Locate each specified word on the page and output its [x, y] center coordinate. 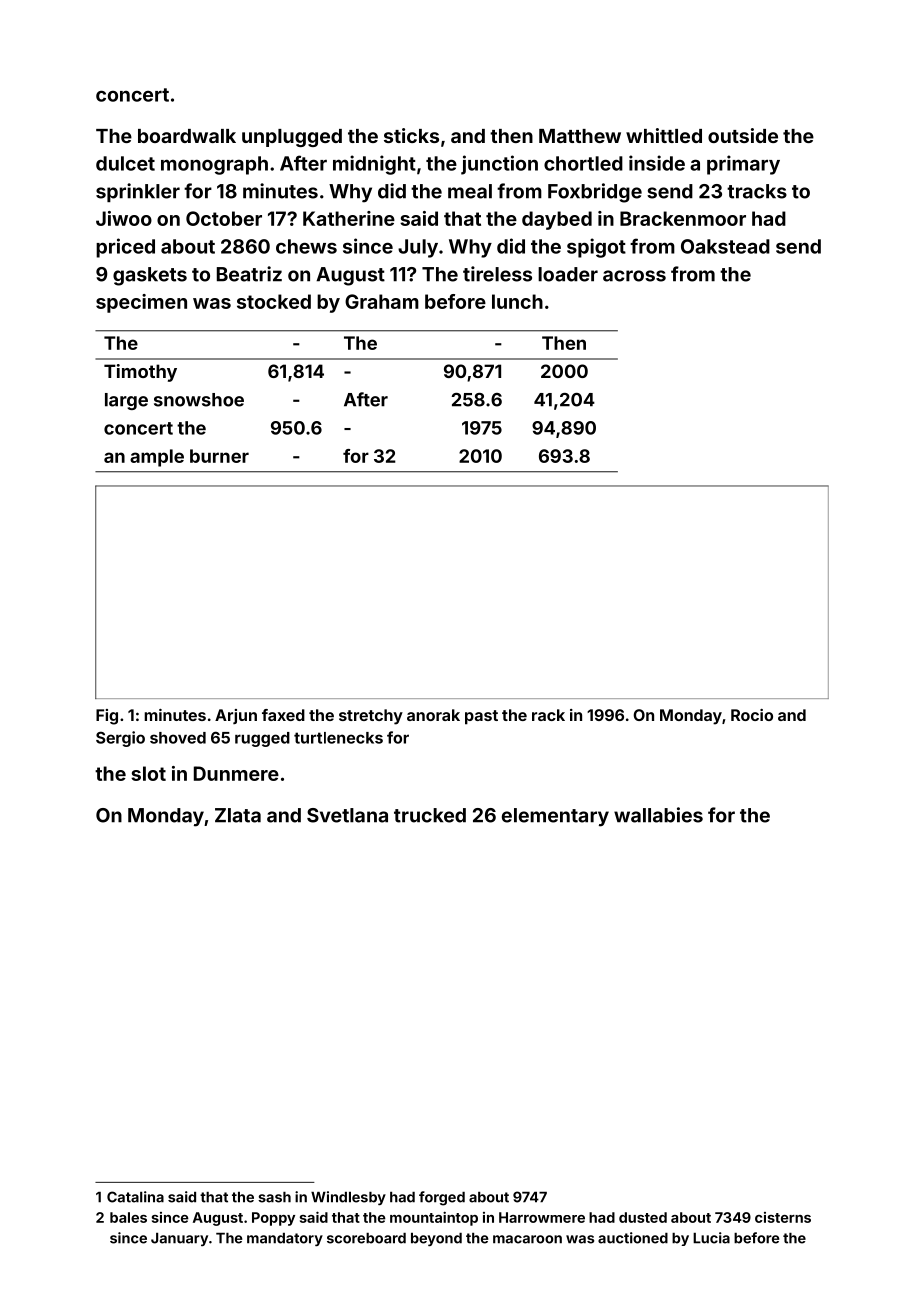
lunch [517, 301]
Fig [107, 717]
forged [442, 1198]
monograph [214, 165]
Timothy [140, 373]
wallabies [658, 815]
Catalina [135, 1197]
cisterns [783, 1217]
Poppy [273, 1219]
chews [306, 246]
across [634, 276]
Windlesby [348, 1198]
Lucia [711, 1238]
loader [568, 274]
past [481, 717]
